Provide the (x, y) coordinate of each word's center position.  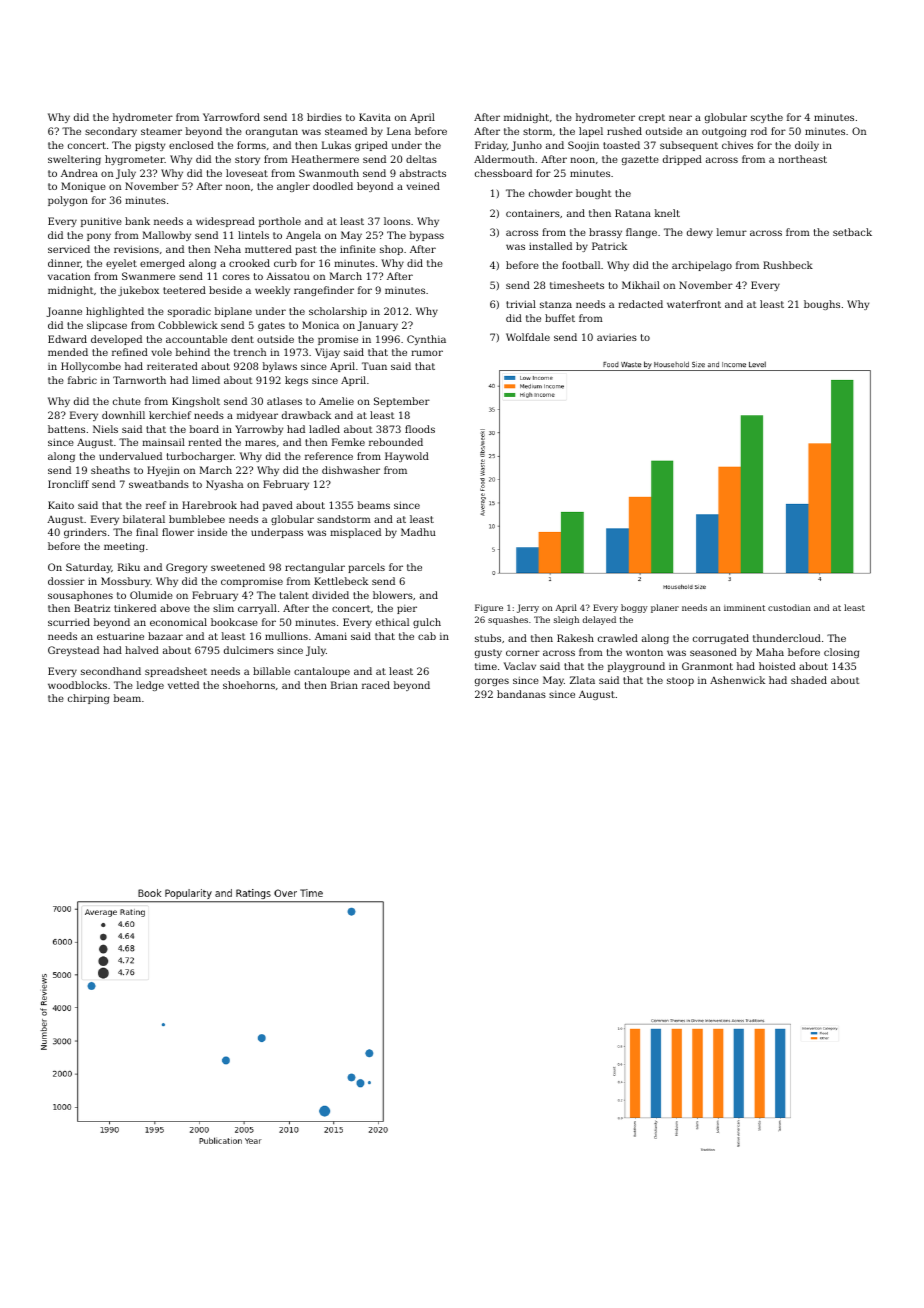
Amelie (336, 401)
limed (206, 380)
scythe (767, 118)
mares (260, 443)
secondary (111, 132)
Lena (399, 131)
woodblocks (77, 685)
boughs (822, 305)
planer (665, 608)
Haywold (407, 457)
